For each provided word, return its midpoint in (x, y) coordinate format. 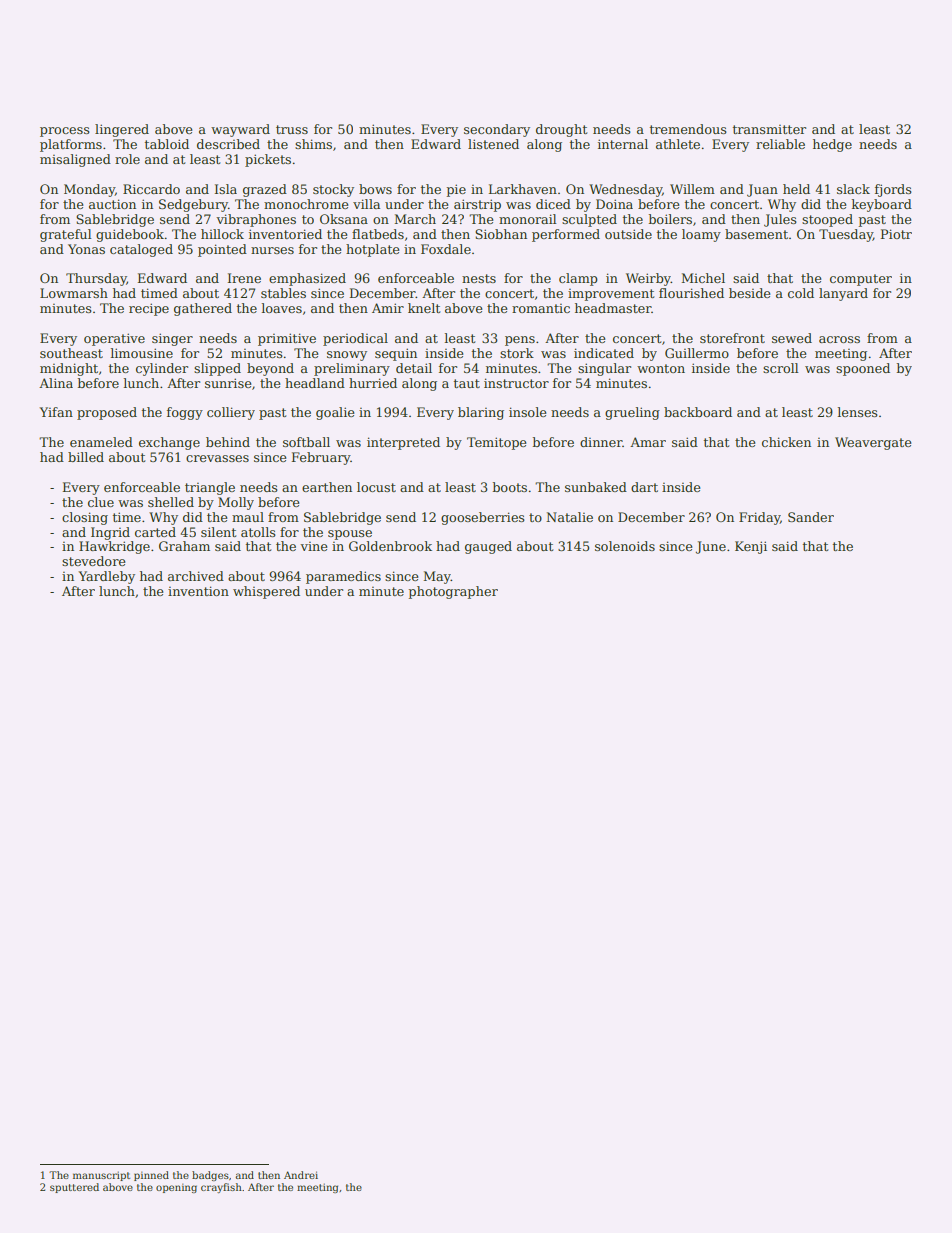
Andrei (301, 1175)
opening (176, 1188)
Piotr (896, 234)
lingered (122, 130)
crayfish (221, 1188)
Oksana (344, 219)
